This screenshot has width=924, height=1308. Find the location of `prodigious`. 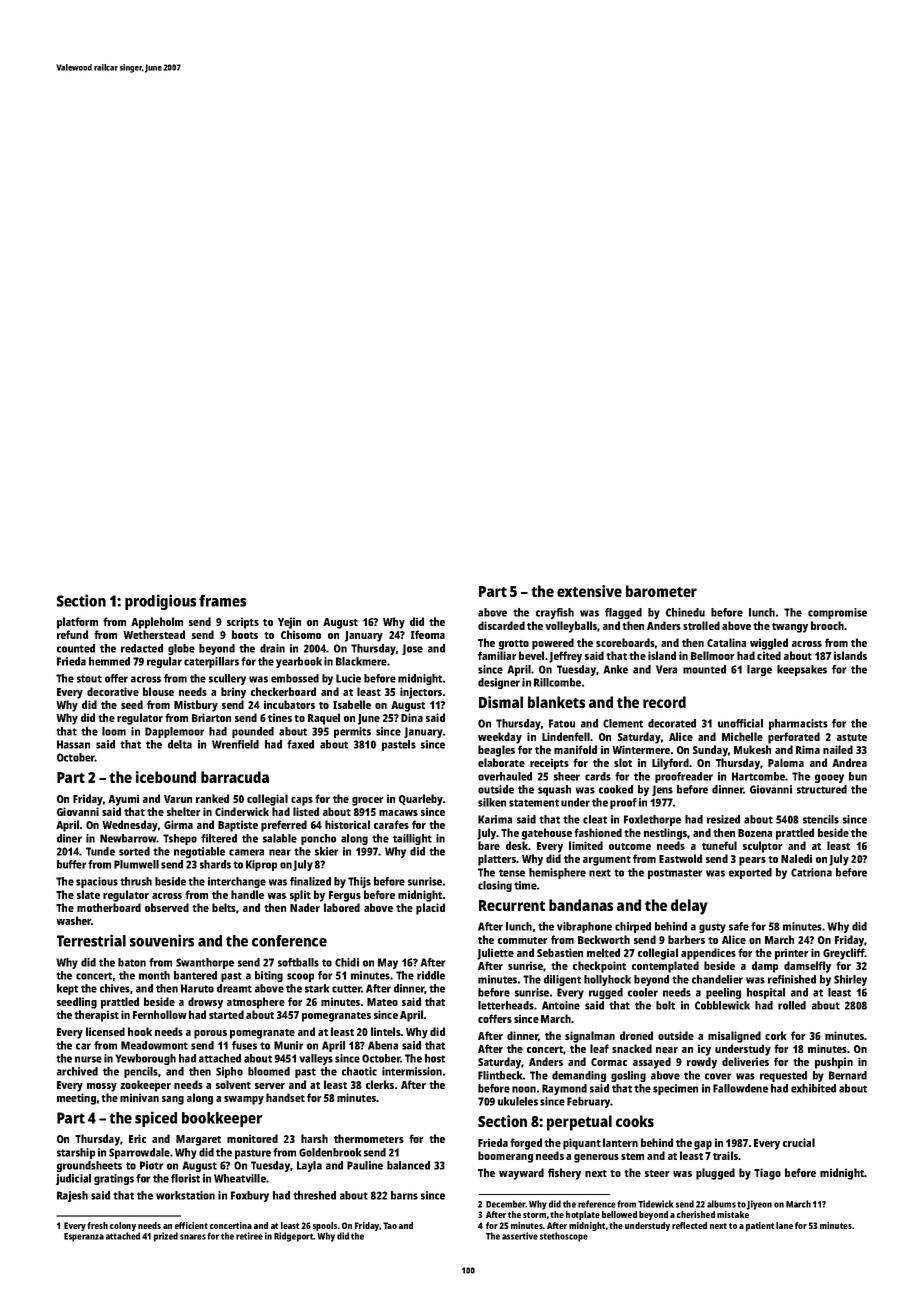

prodigious is located at coordinates (160, 602).
